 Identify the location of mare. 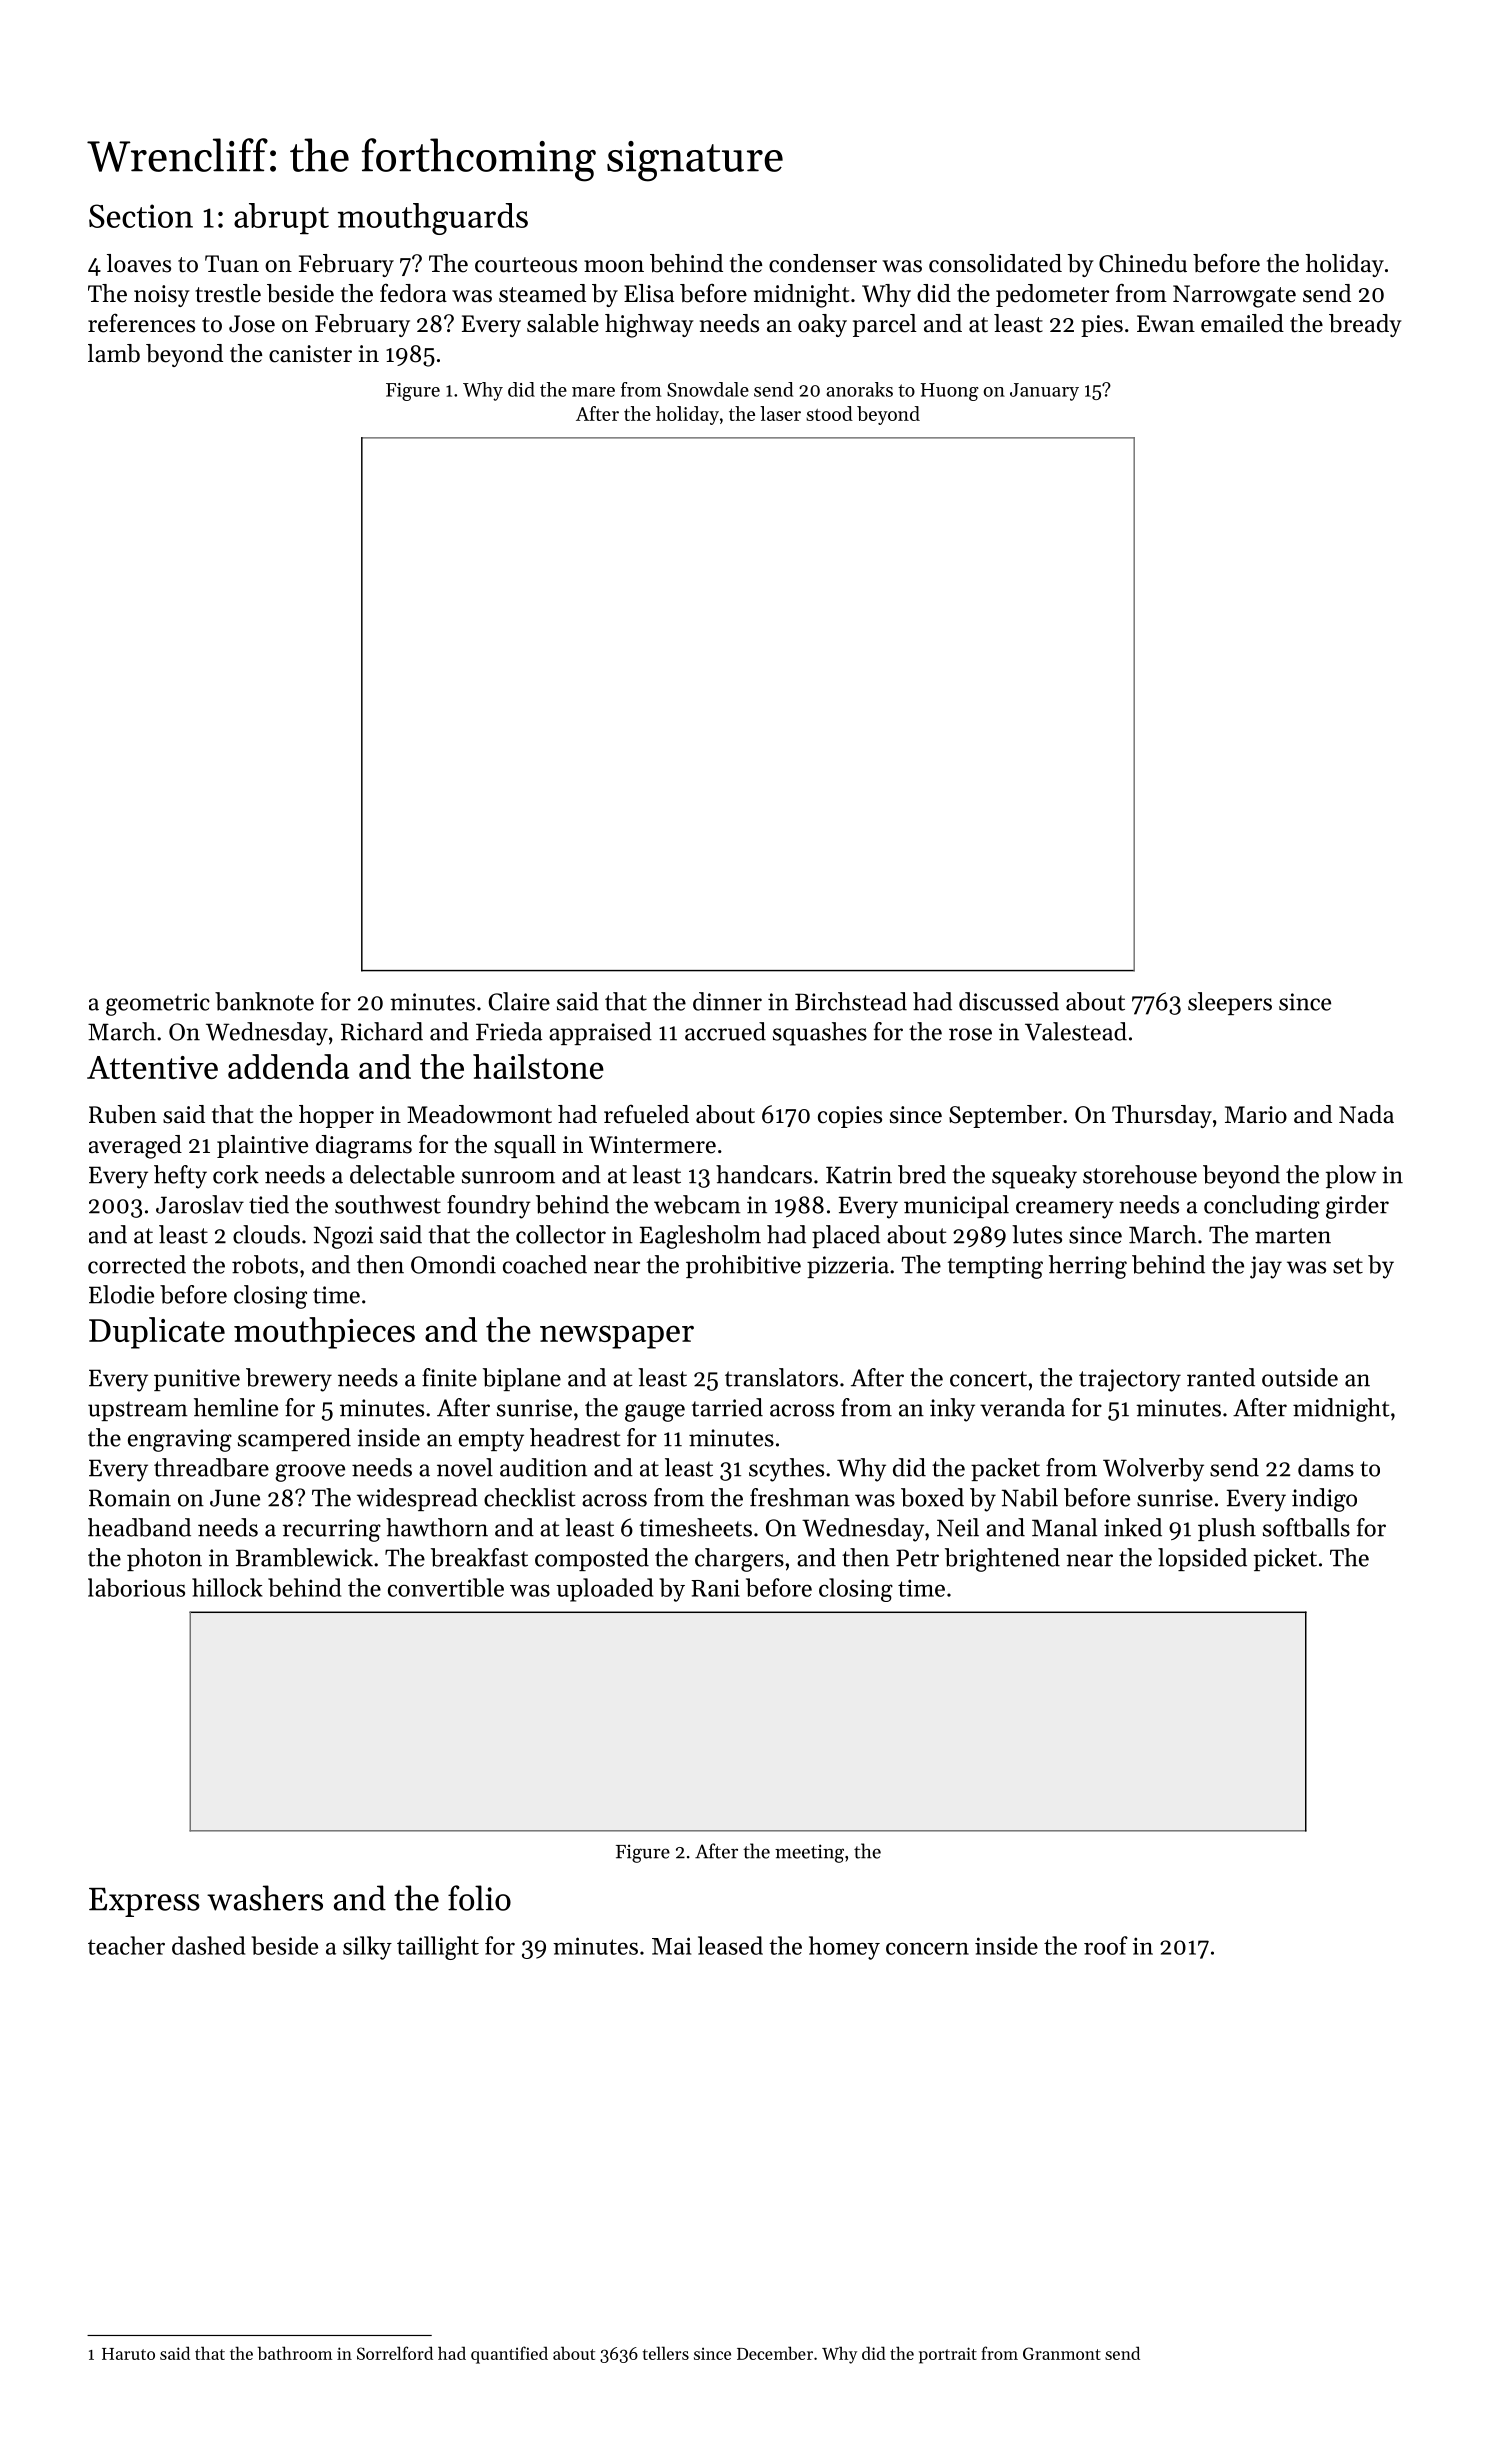
(593, 392).
